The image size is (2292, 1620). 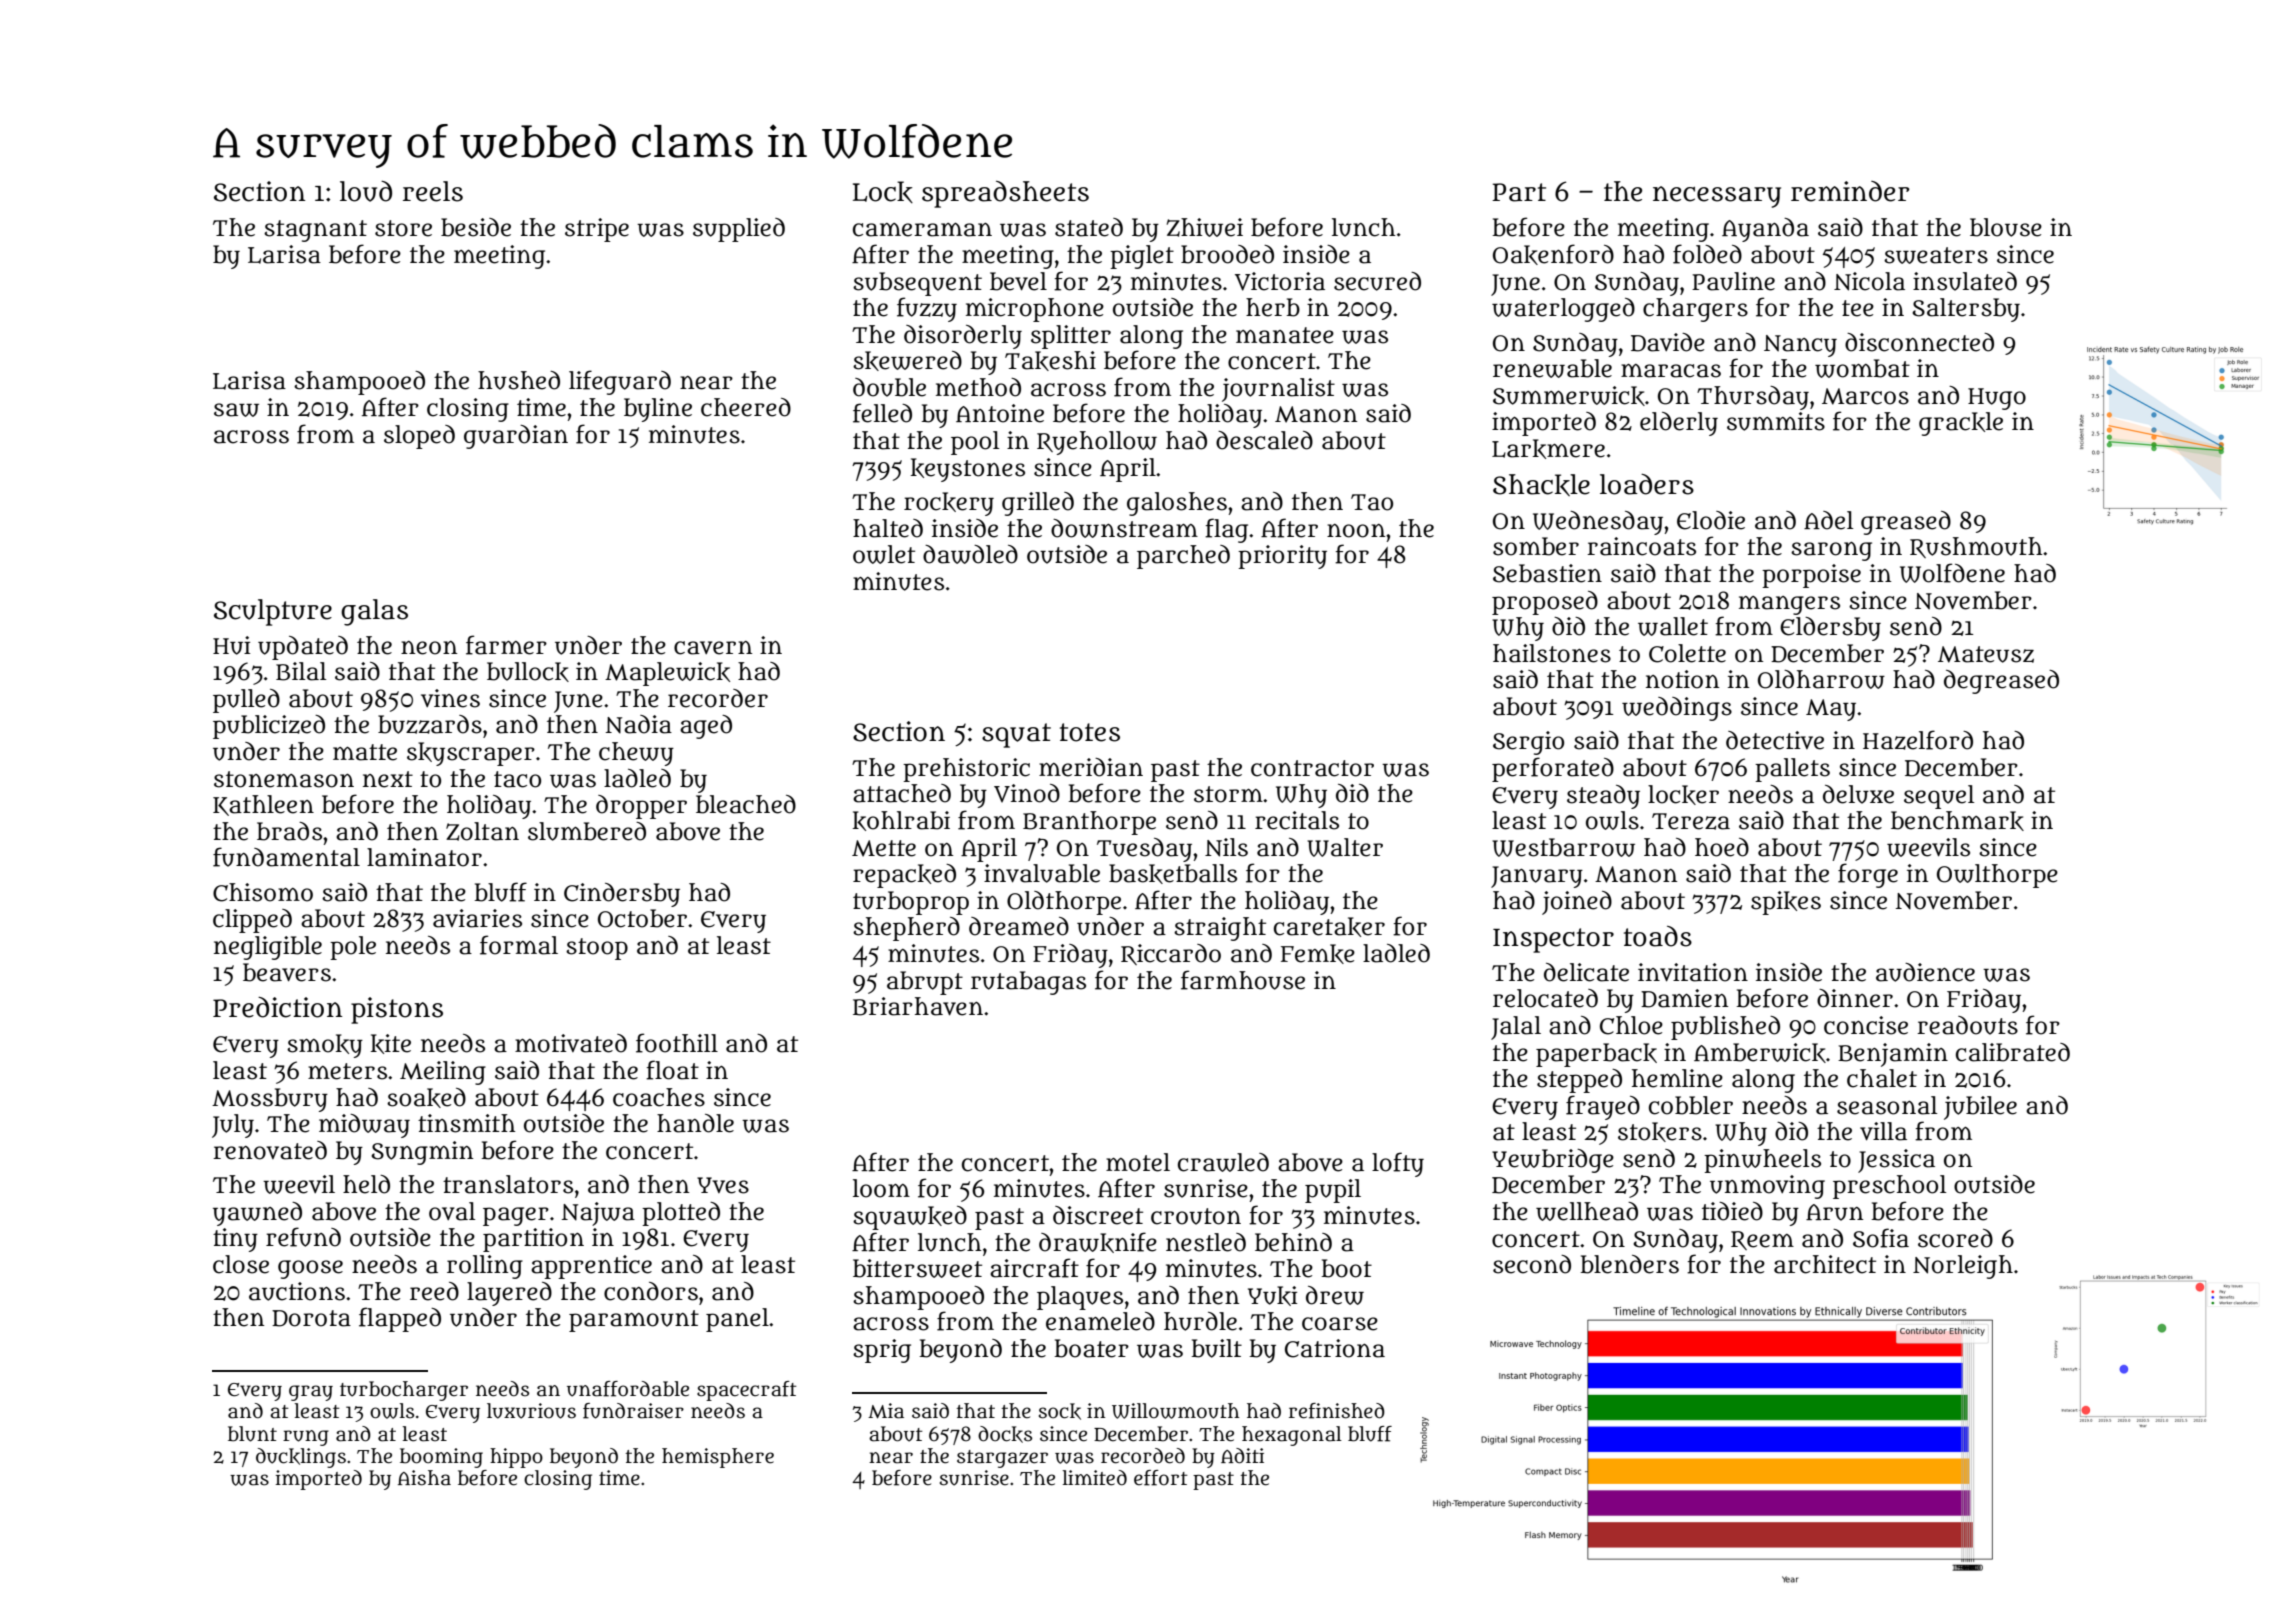 What do you see at coordinates (1660, 1132) in the screenshot?
I see `stokers` at bounding box center [1660, 1132].
